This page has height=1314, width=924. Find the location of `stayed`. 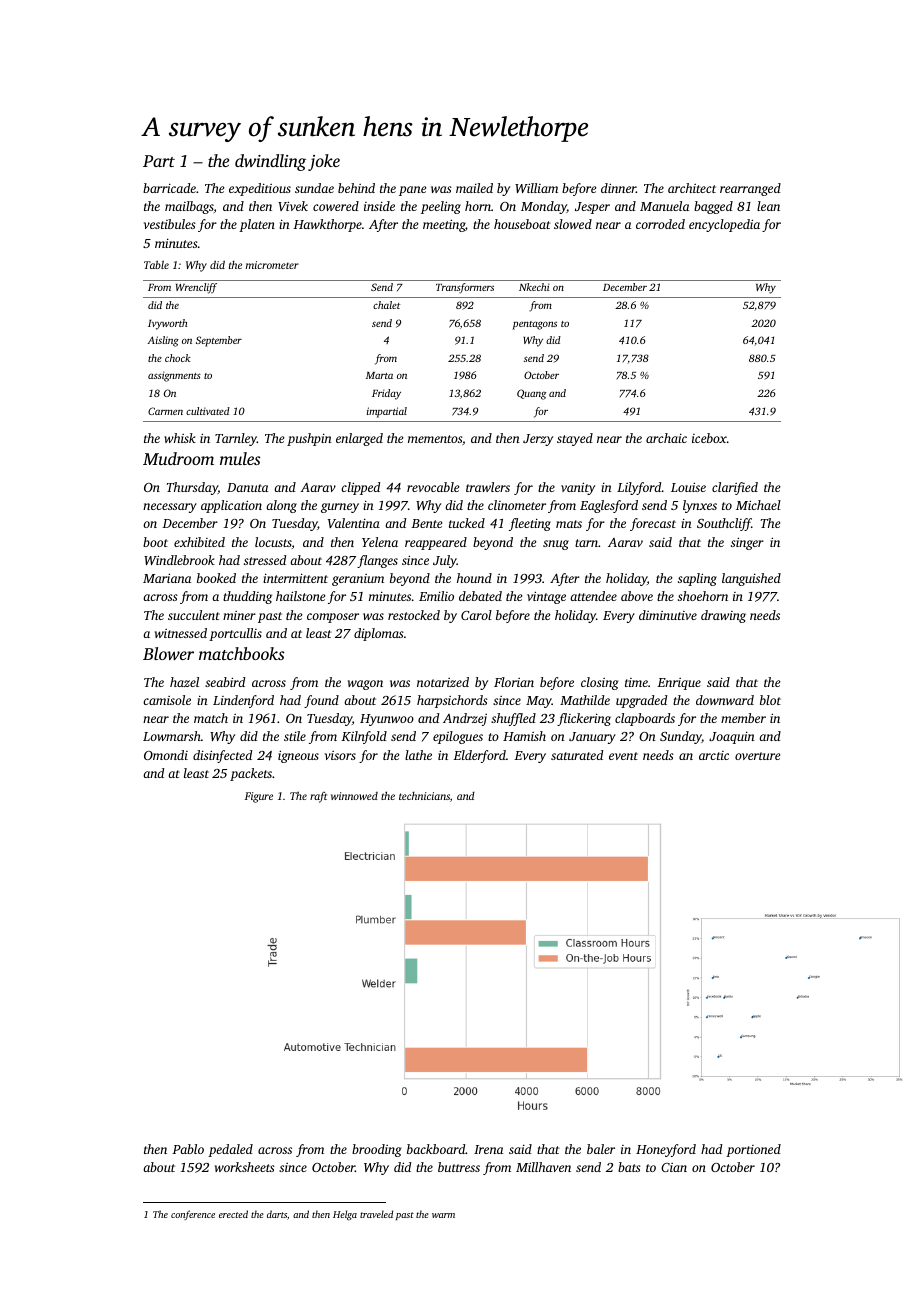

stayed is located at coordinates (575, 439).
